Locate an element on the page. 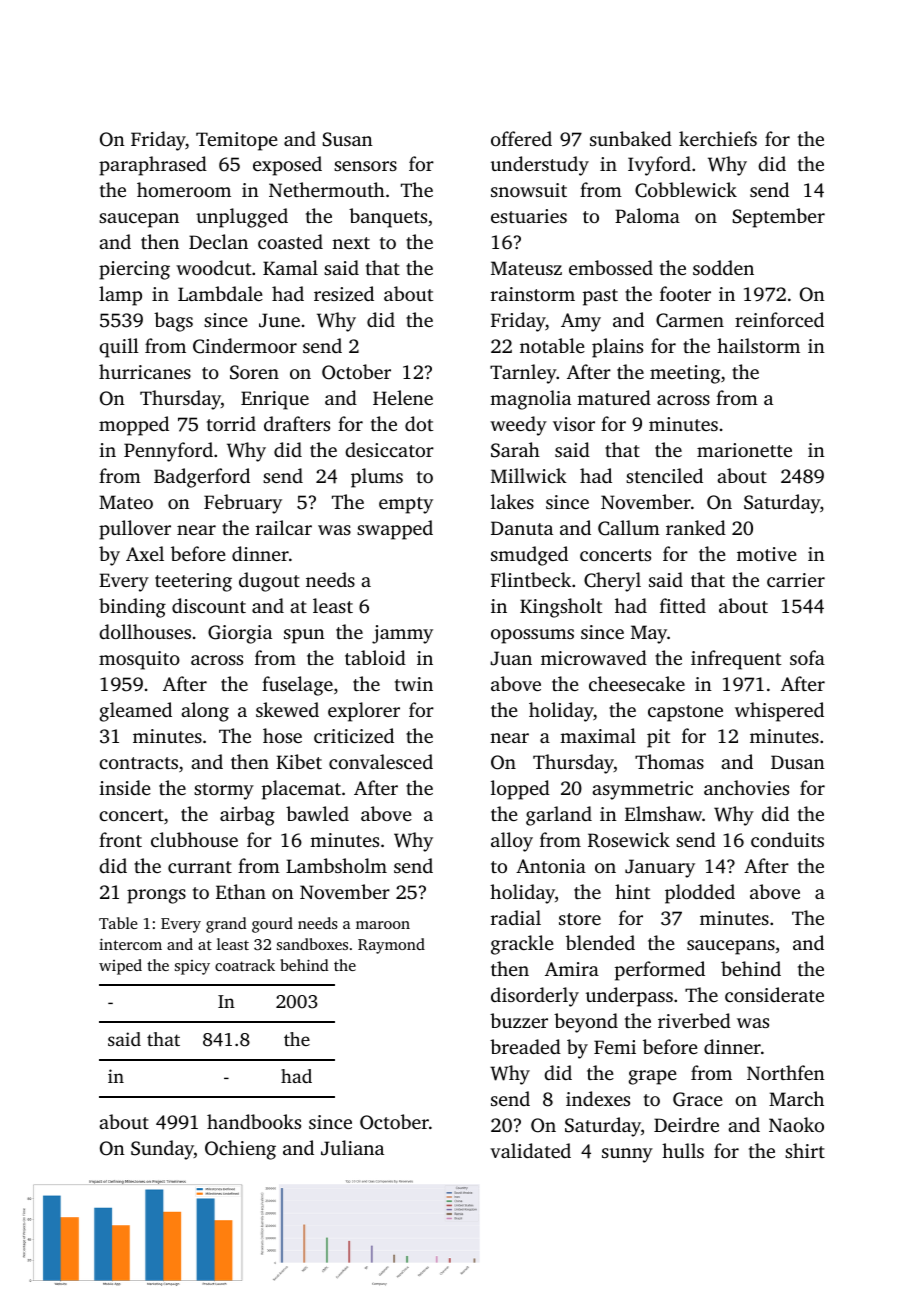  coatrack is located at coordinates (245, 965).
